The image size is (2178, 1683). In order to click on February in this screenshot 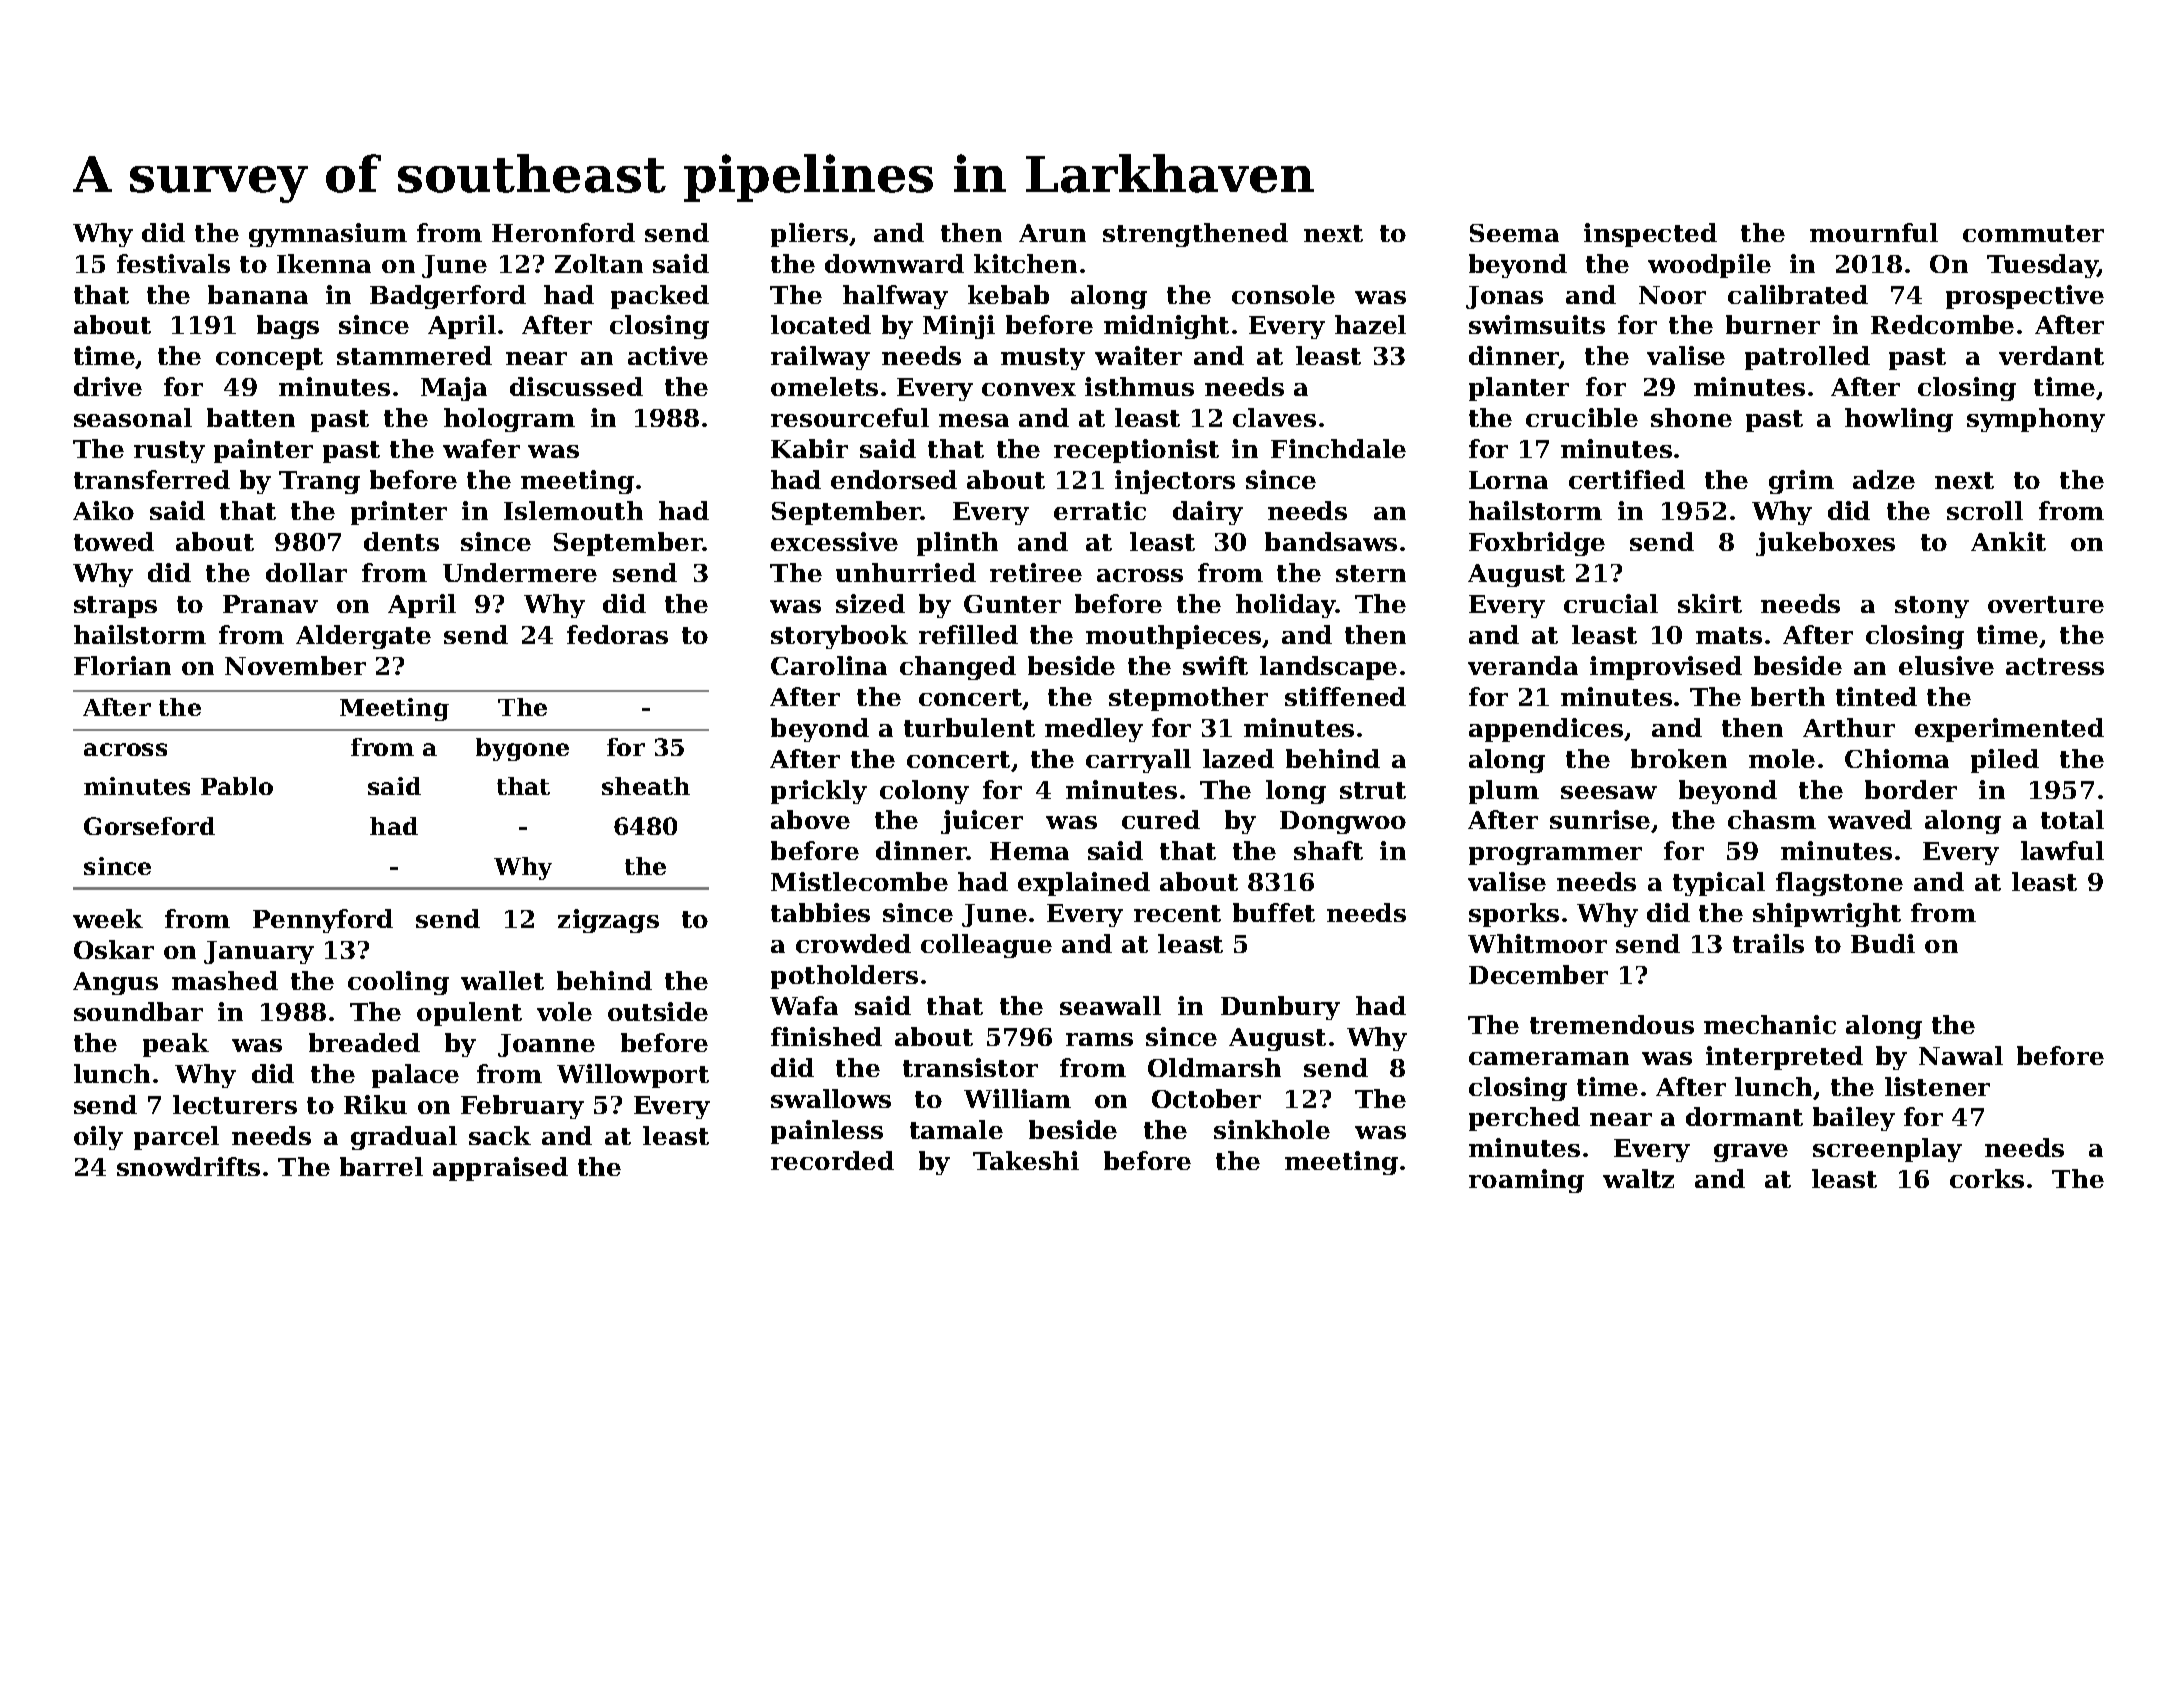, I will do `click(522, 1107)`.
